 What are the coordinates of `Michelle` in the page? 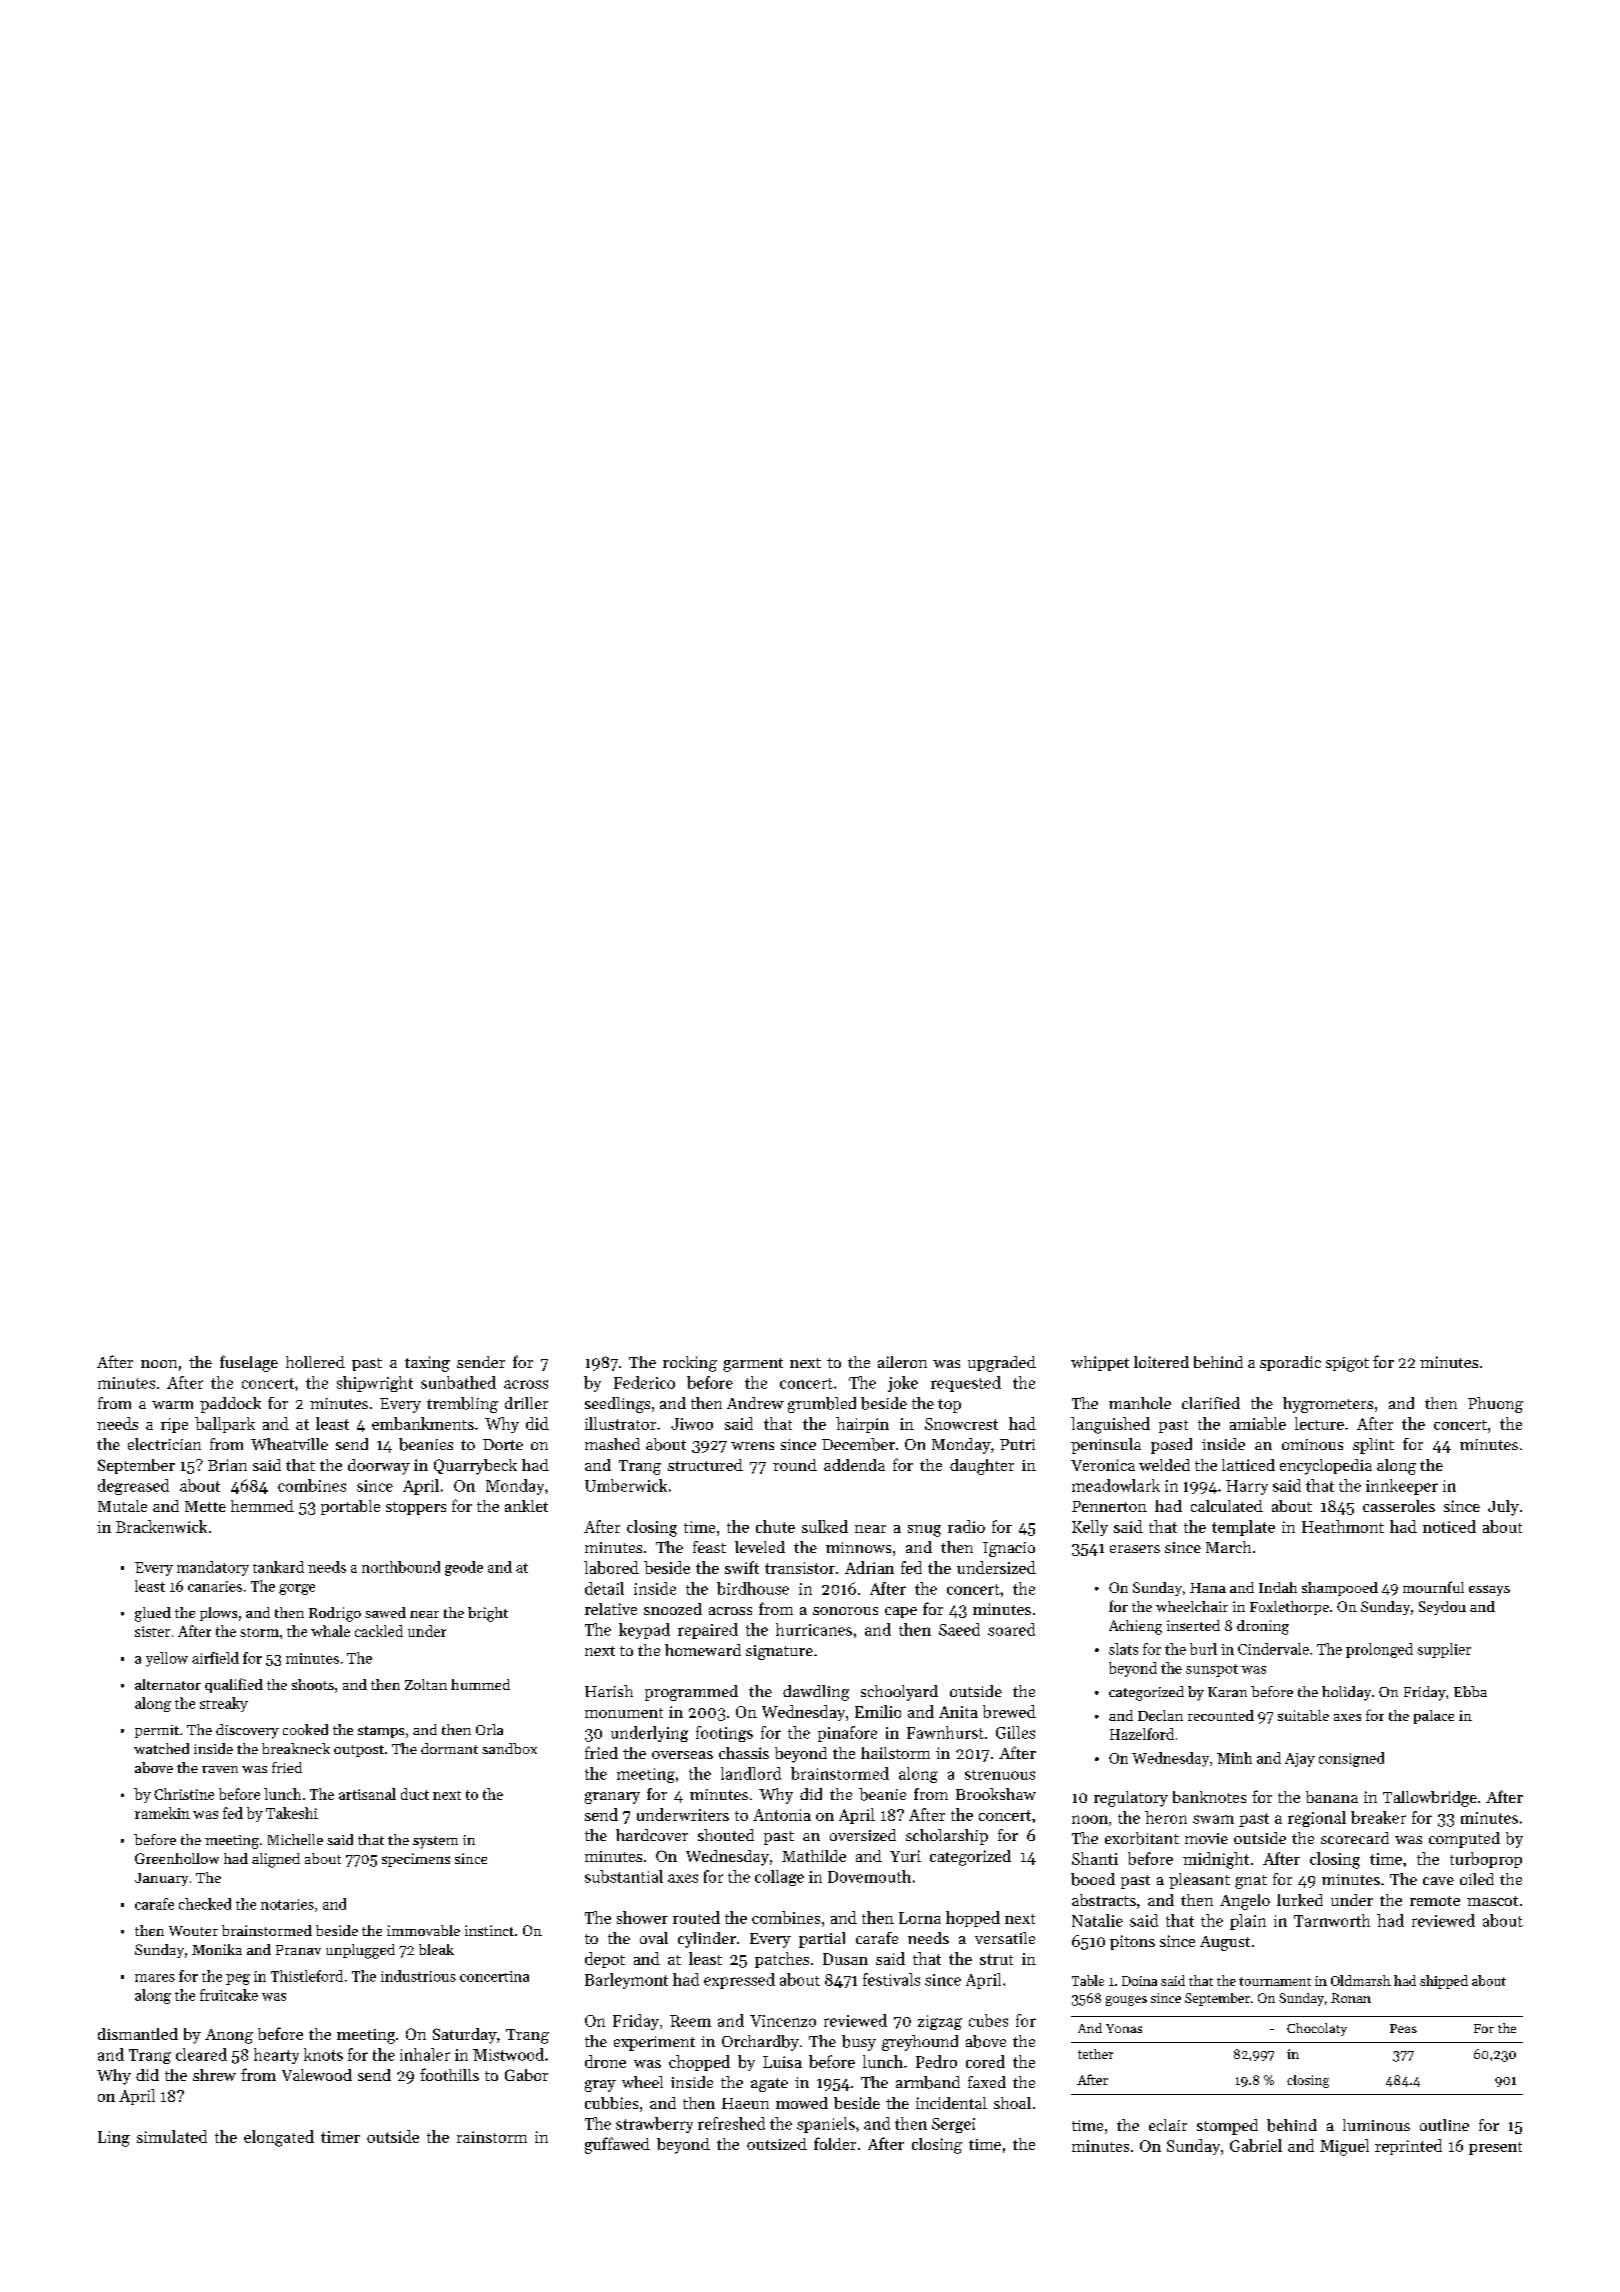 It's located at (295, 1839).
